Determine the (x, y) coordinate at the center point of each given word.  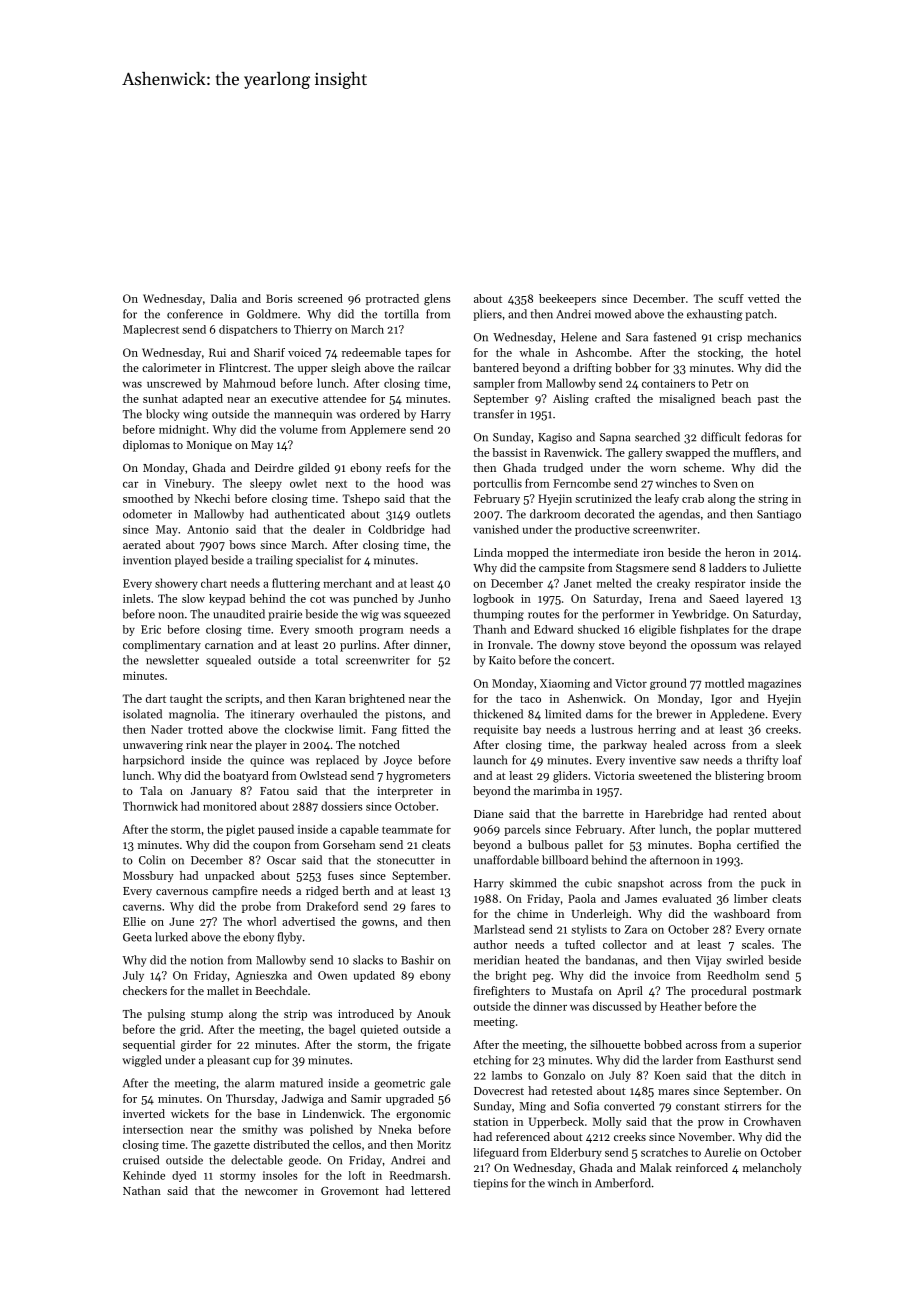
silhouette (615, 1044)
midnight (182, 430)
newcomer (271, 1192)
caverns (142, 908)
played (191, 561)
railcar (434, 367)
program (381, 632)
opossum (714, 647)
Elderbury (576, 1153)
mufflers (754, 452)
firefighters (502, 992)
